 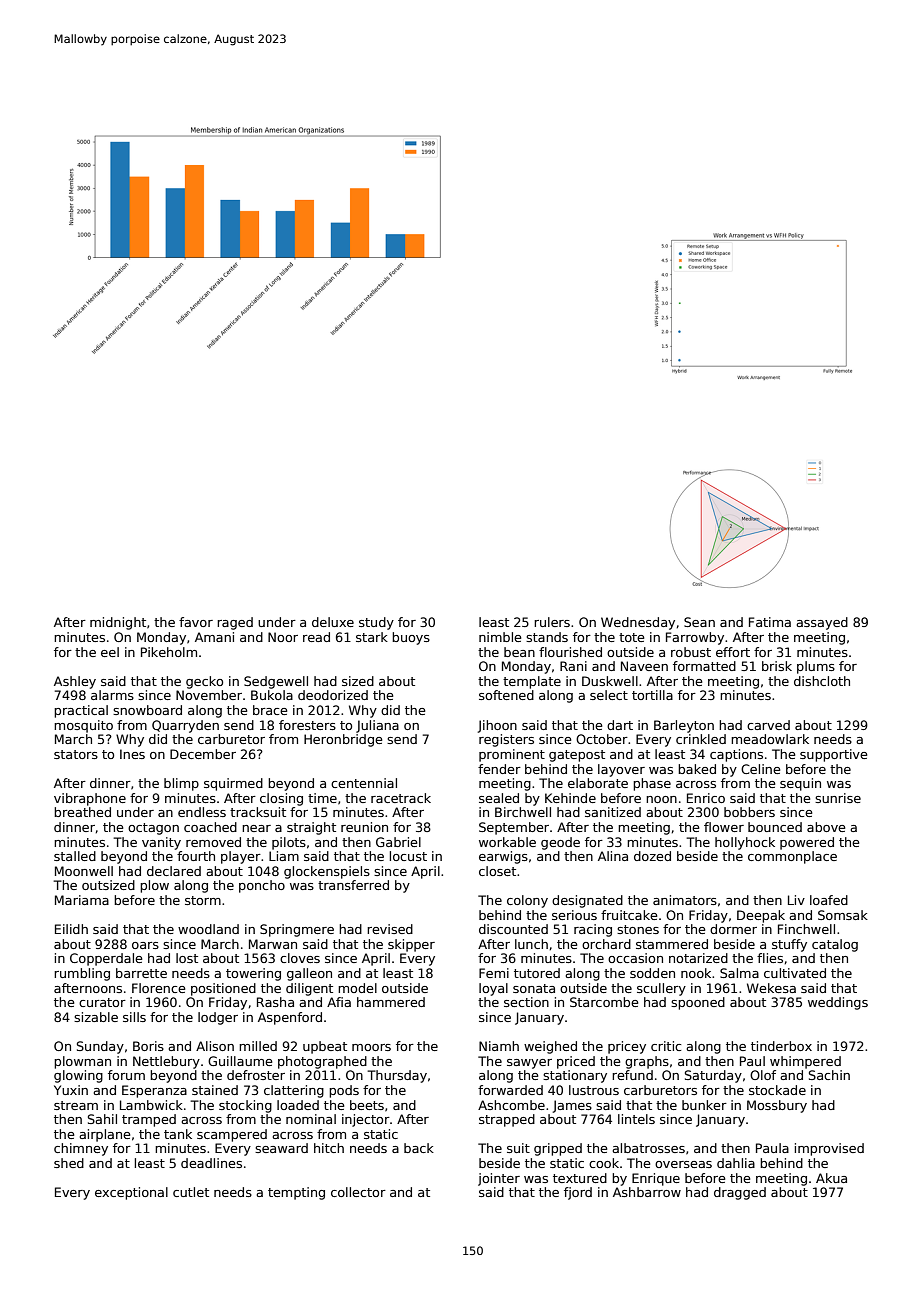 What do you see at coordinates (232, 1135) in the screenshot?
I see `scampered` at bounding box center [232, 1135].
